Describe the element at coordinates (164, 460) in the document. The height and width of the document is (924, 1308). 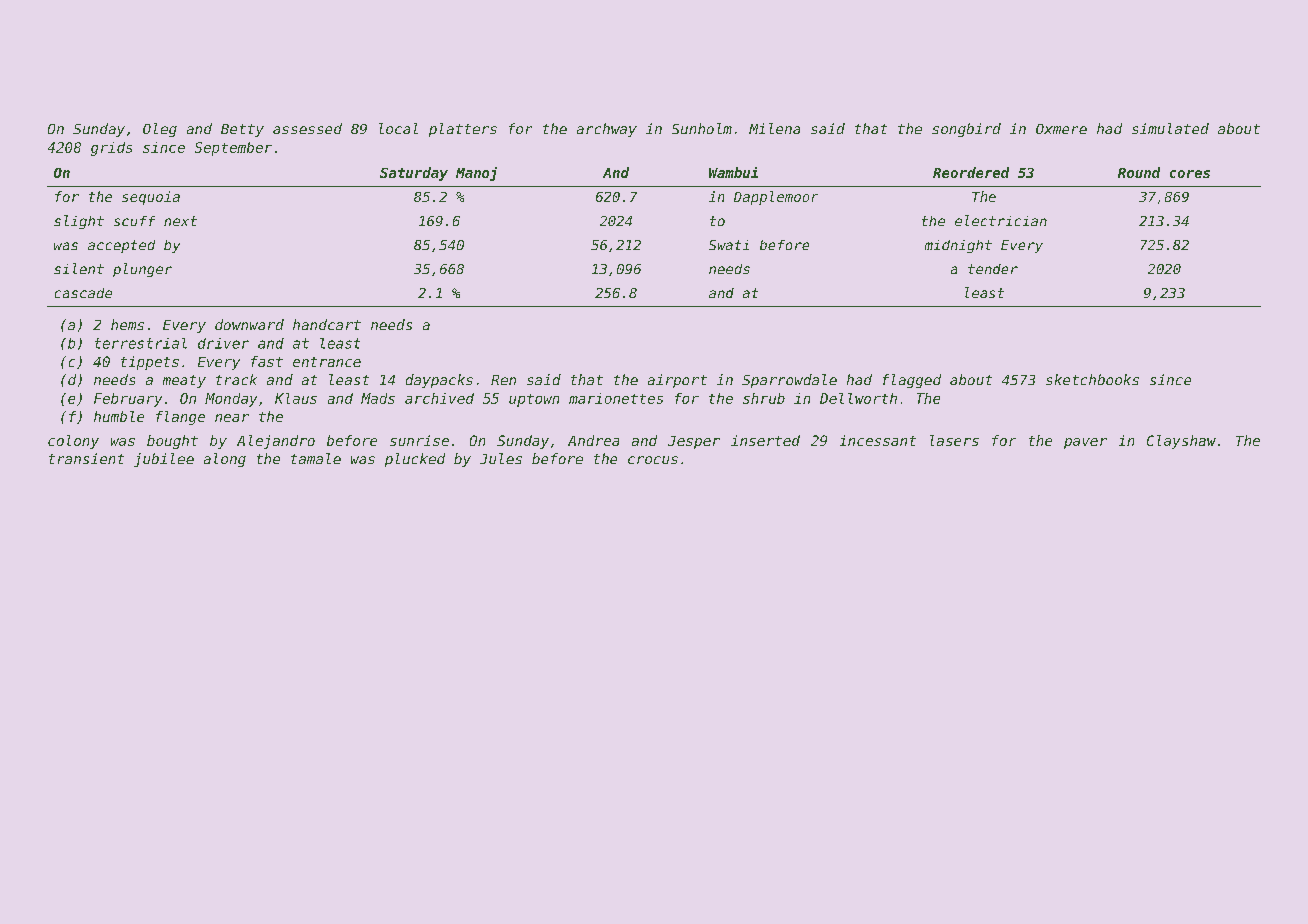
I see `jubilee` at that location.
